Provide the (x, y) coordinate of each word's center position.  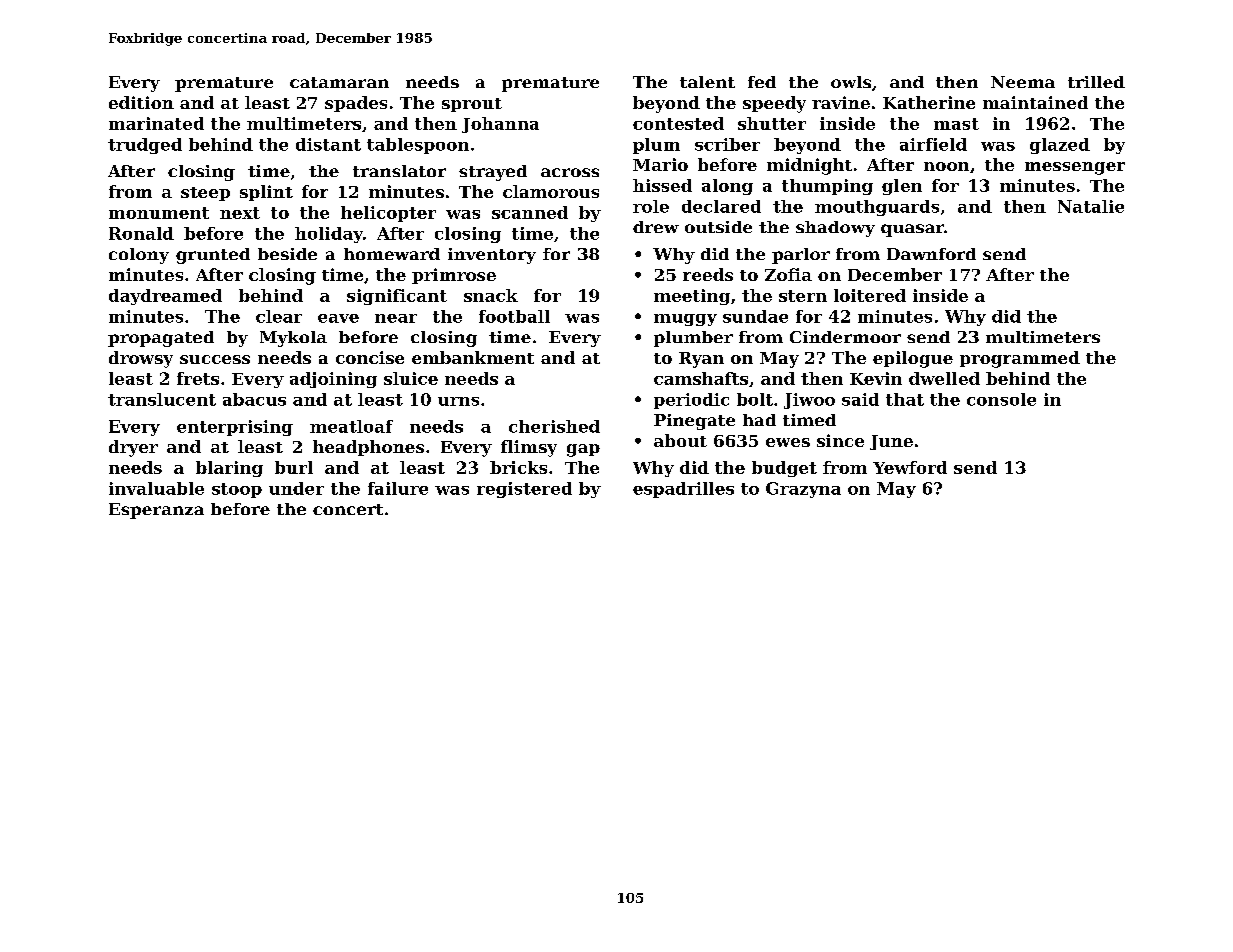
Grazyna (803, 490)
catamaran (339, 82)
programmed (1020, 359)
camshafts (701, 378)
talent (707, 82)
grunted (213, 256)
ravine (841, 102)
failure (398, 488)
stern (803, 296)
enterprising (235, 428)
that (905, 399)
